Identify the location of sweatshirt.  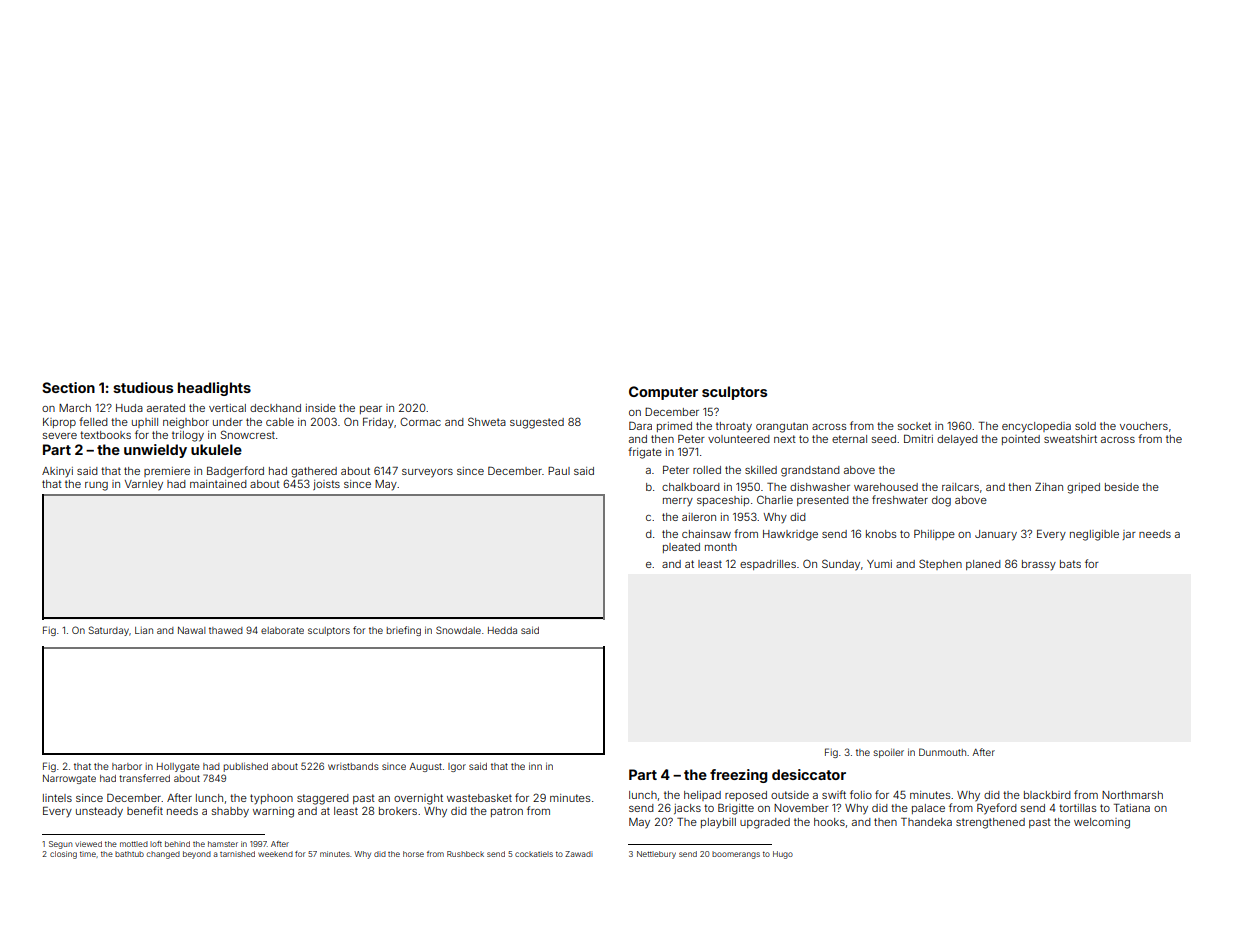
(1070, 439).
